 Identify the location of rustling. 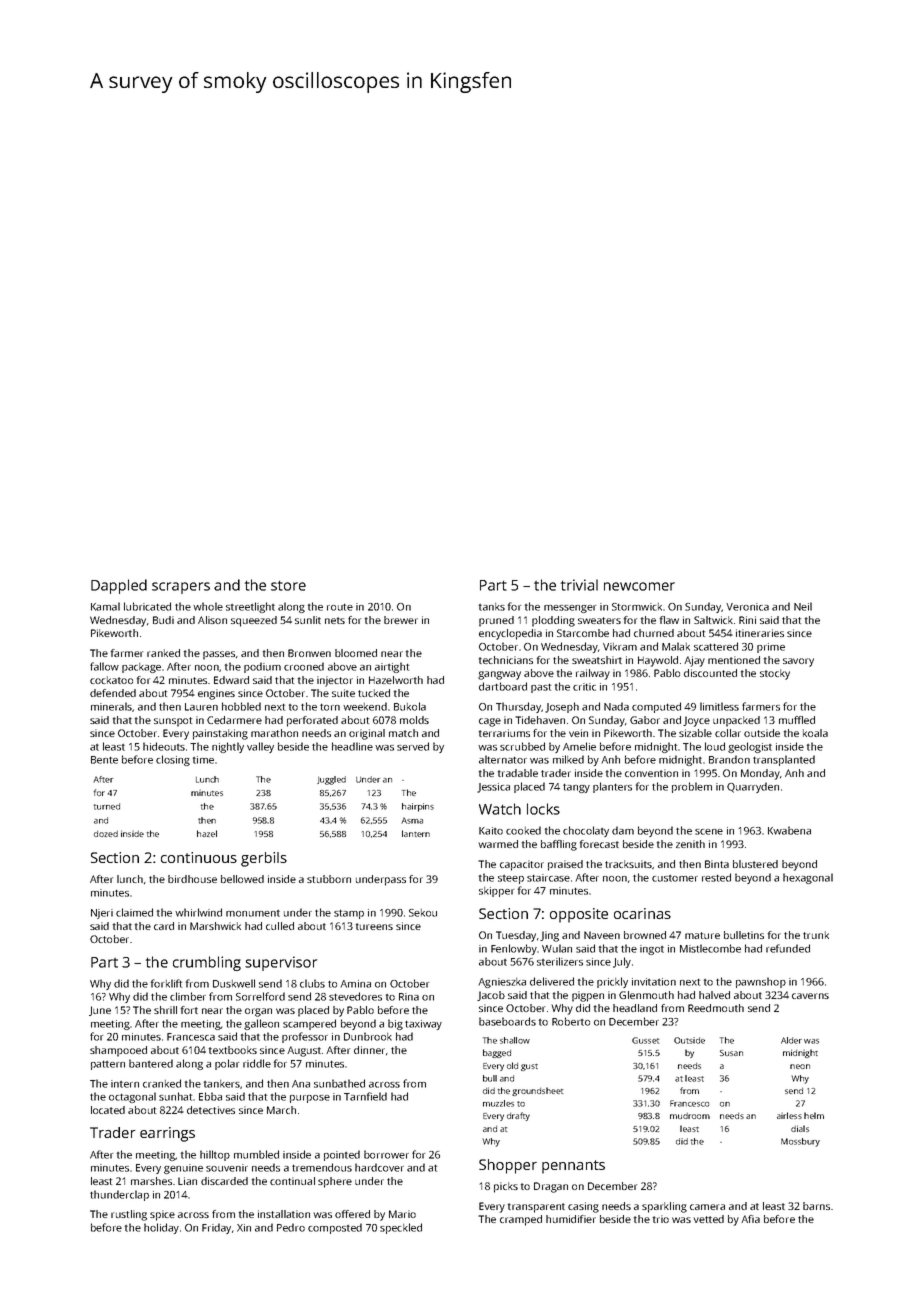
(129, 1215).
